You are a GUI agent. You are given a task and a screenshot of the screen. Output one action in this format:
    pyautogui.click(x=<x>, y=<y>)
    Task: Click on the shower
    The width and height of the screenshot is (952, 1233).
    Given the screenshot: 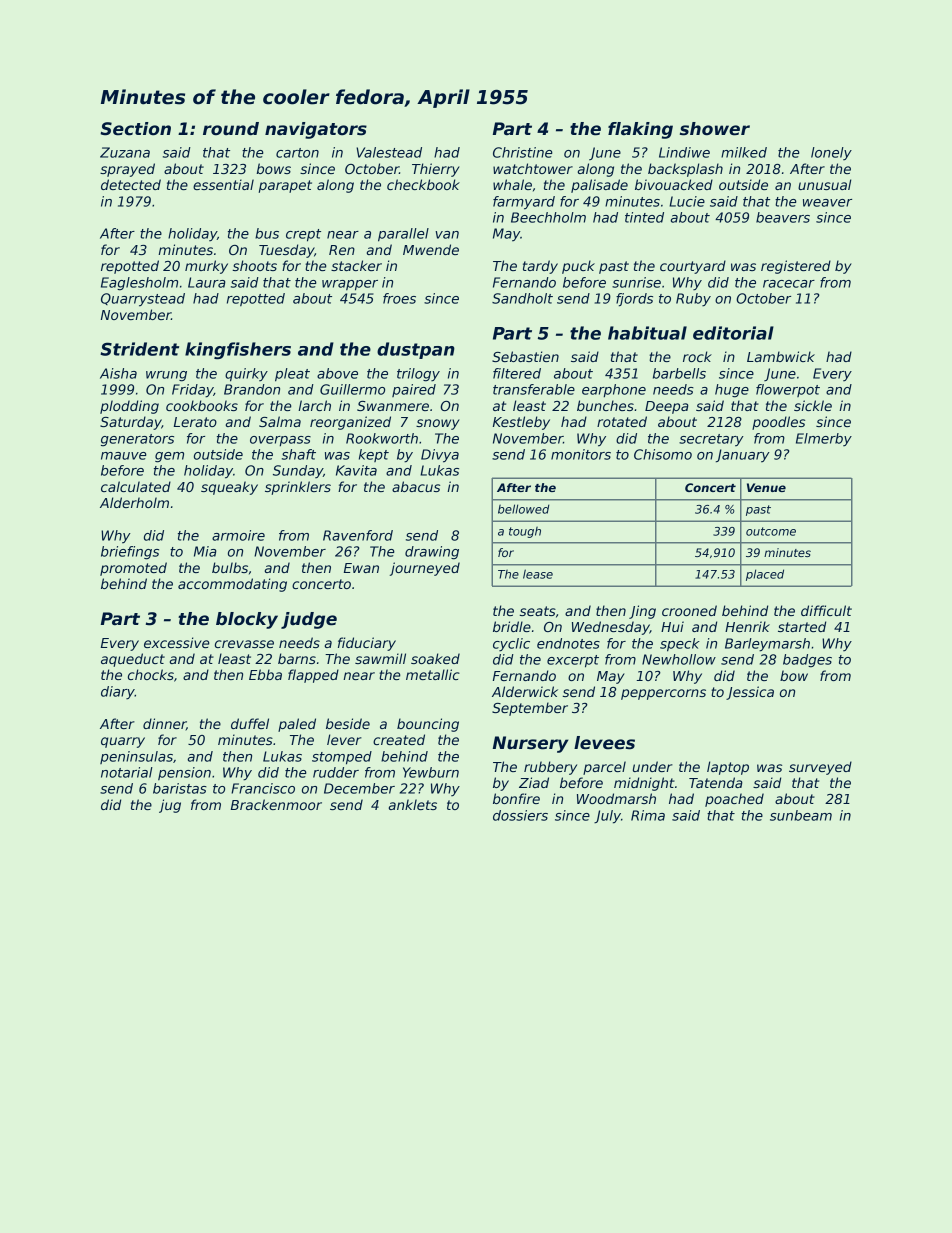 What is the action you would take?
    pyautogui.click(x=715, y=129)
